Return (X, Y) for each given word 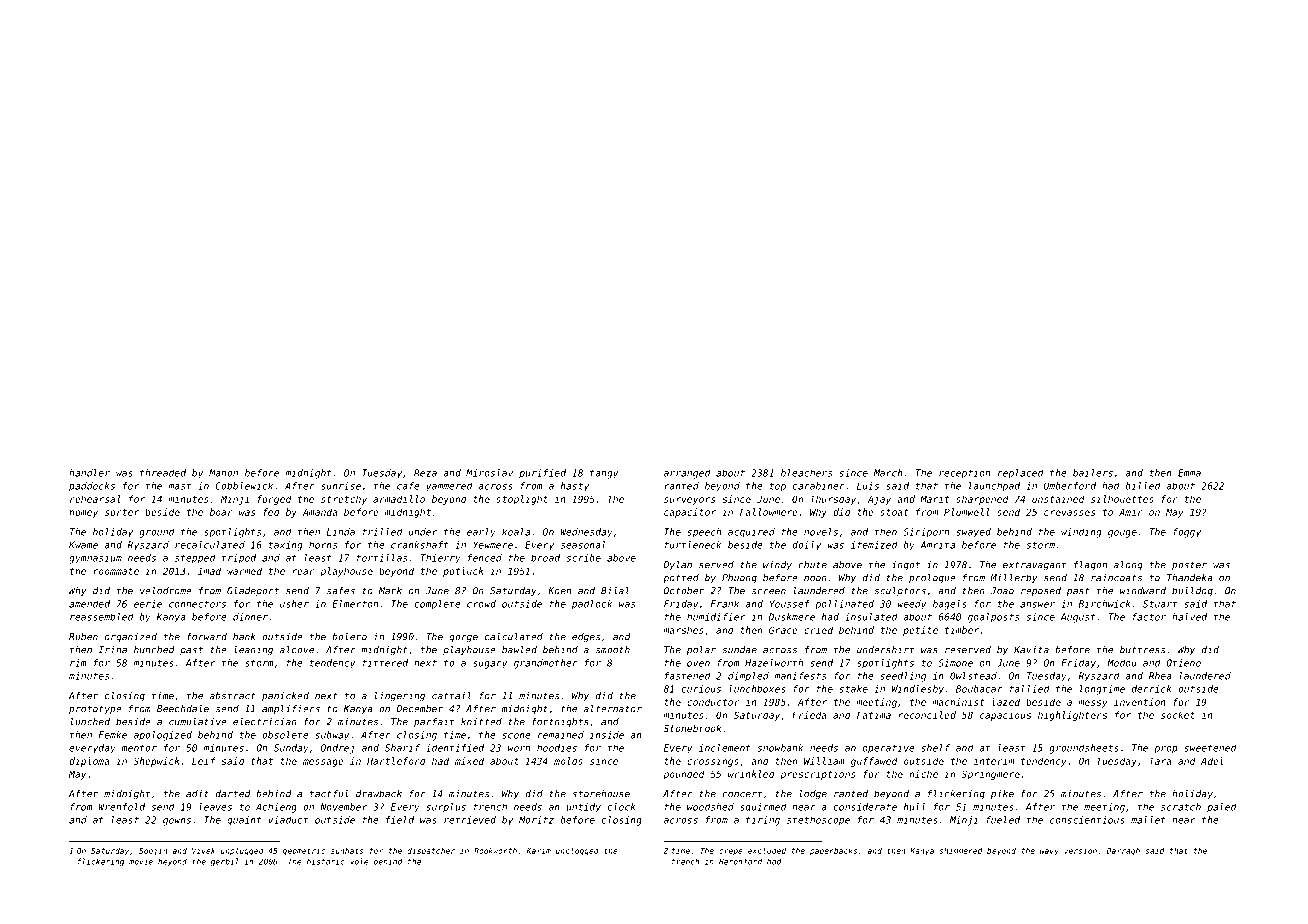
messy (1093, 704)
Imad (209, 571)
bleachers (806, 473)
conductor (713, 702)
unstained (1058, 499)
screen (769, 592)
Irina (113, 650)
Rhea (1160, 676)
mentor (139, 748)
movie (141, 861)
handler (89, 473)
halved (1189, 617)
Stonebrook (692, 728)
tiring (763, 821)
